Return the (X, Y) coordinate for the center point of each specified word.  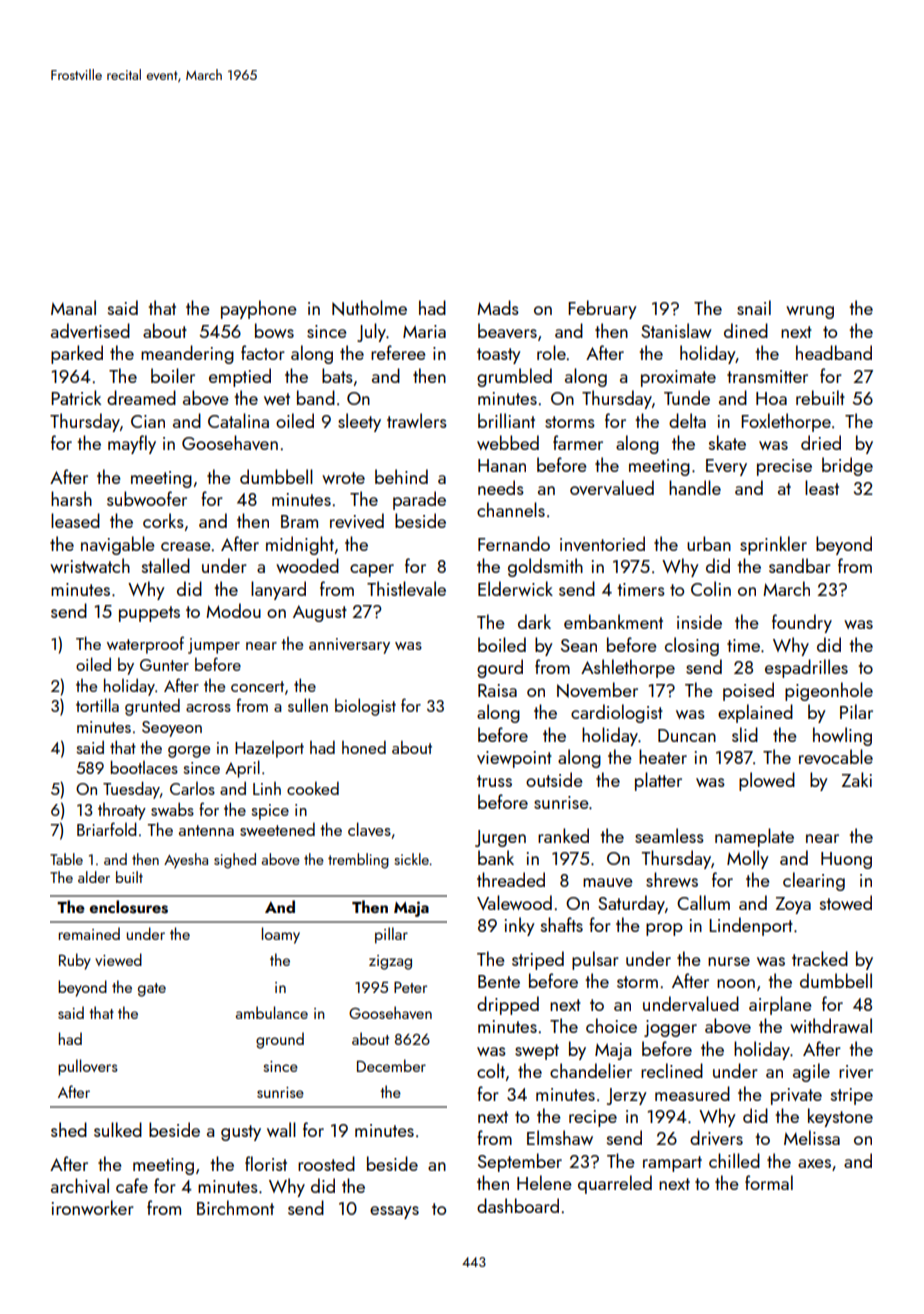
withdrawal (831, 1025)
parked (77, 354)
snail (754, 307)
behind (401, 476)
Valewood (514, 902)
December (391, 1065)
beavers (507, 330)
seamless (669, 835)
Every (726, 467)
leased (75, 520)
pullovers (88, 1067)
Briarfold (107, 829)
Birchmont (235, 1207)
